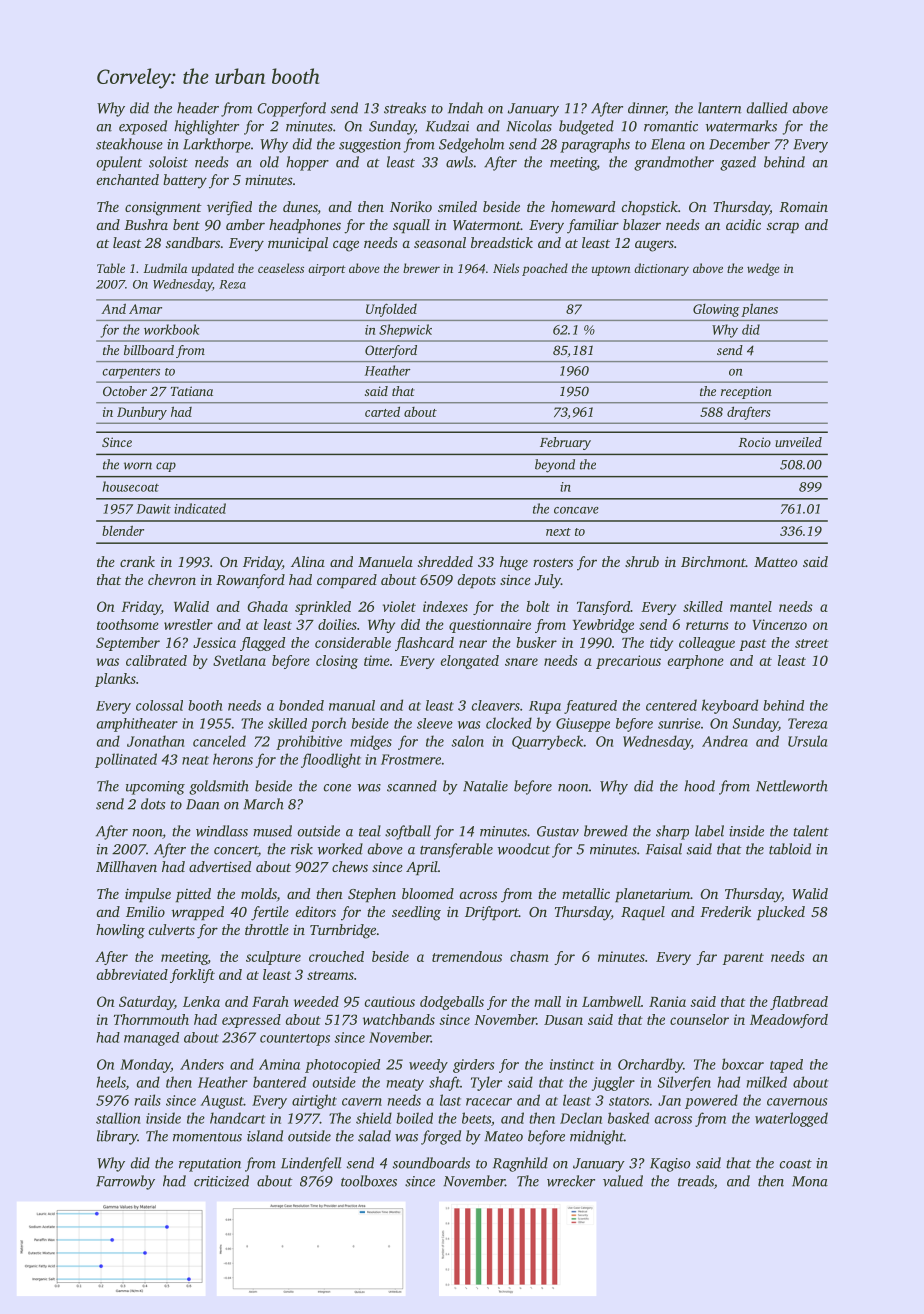 This screenshot has height=1314, width=924. What do you see at coordinates (781, 913) in the screenshot?
I see `plucked` at bounding box center [781, 913].
